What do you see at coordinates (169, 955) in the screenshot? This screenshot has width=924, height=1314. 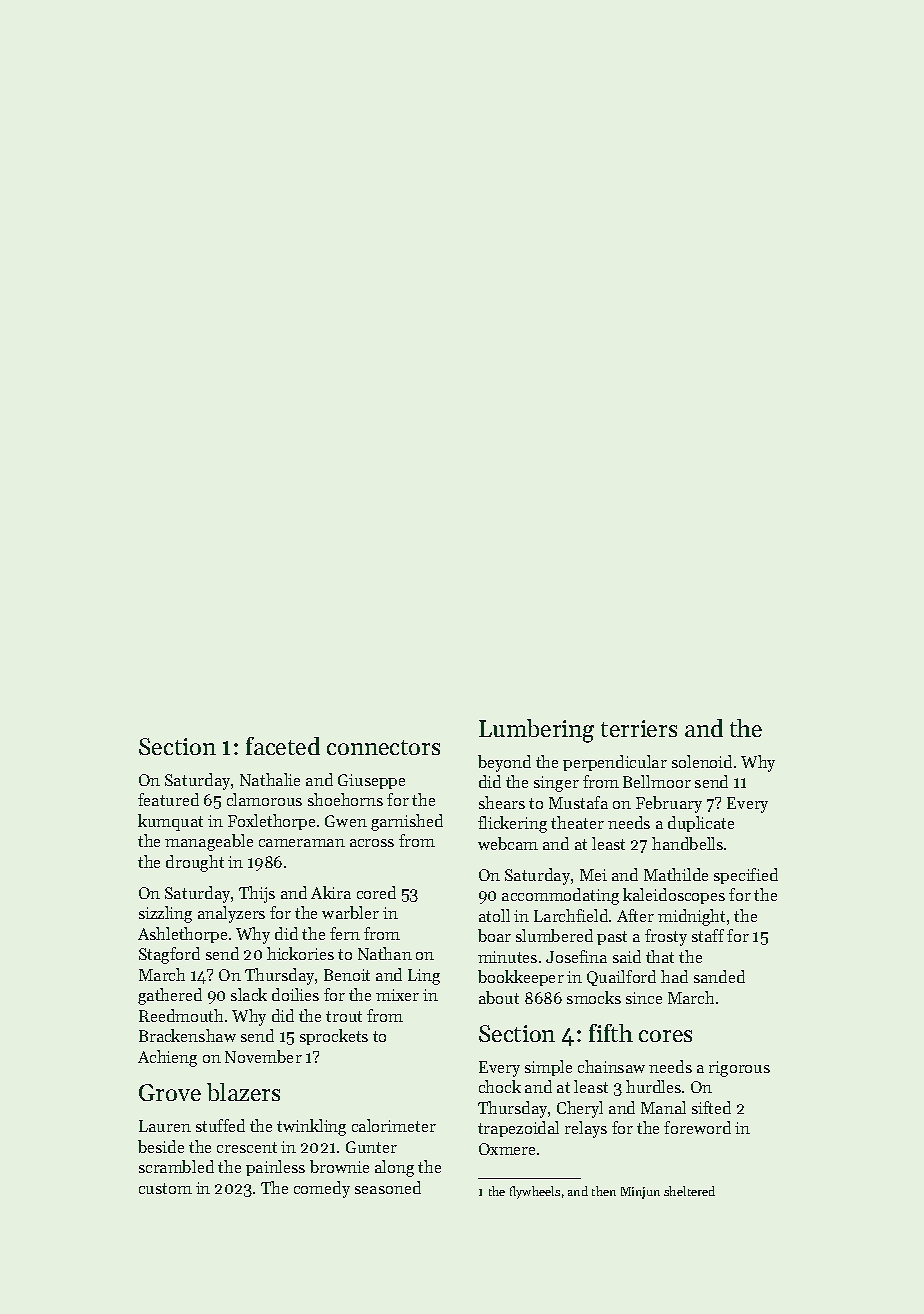 I see `Stagford` at bounding box center [169, 955].
